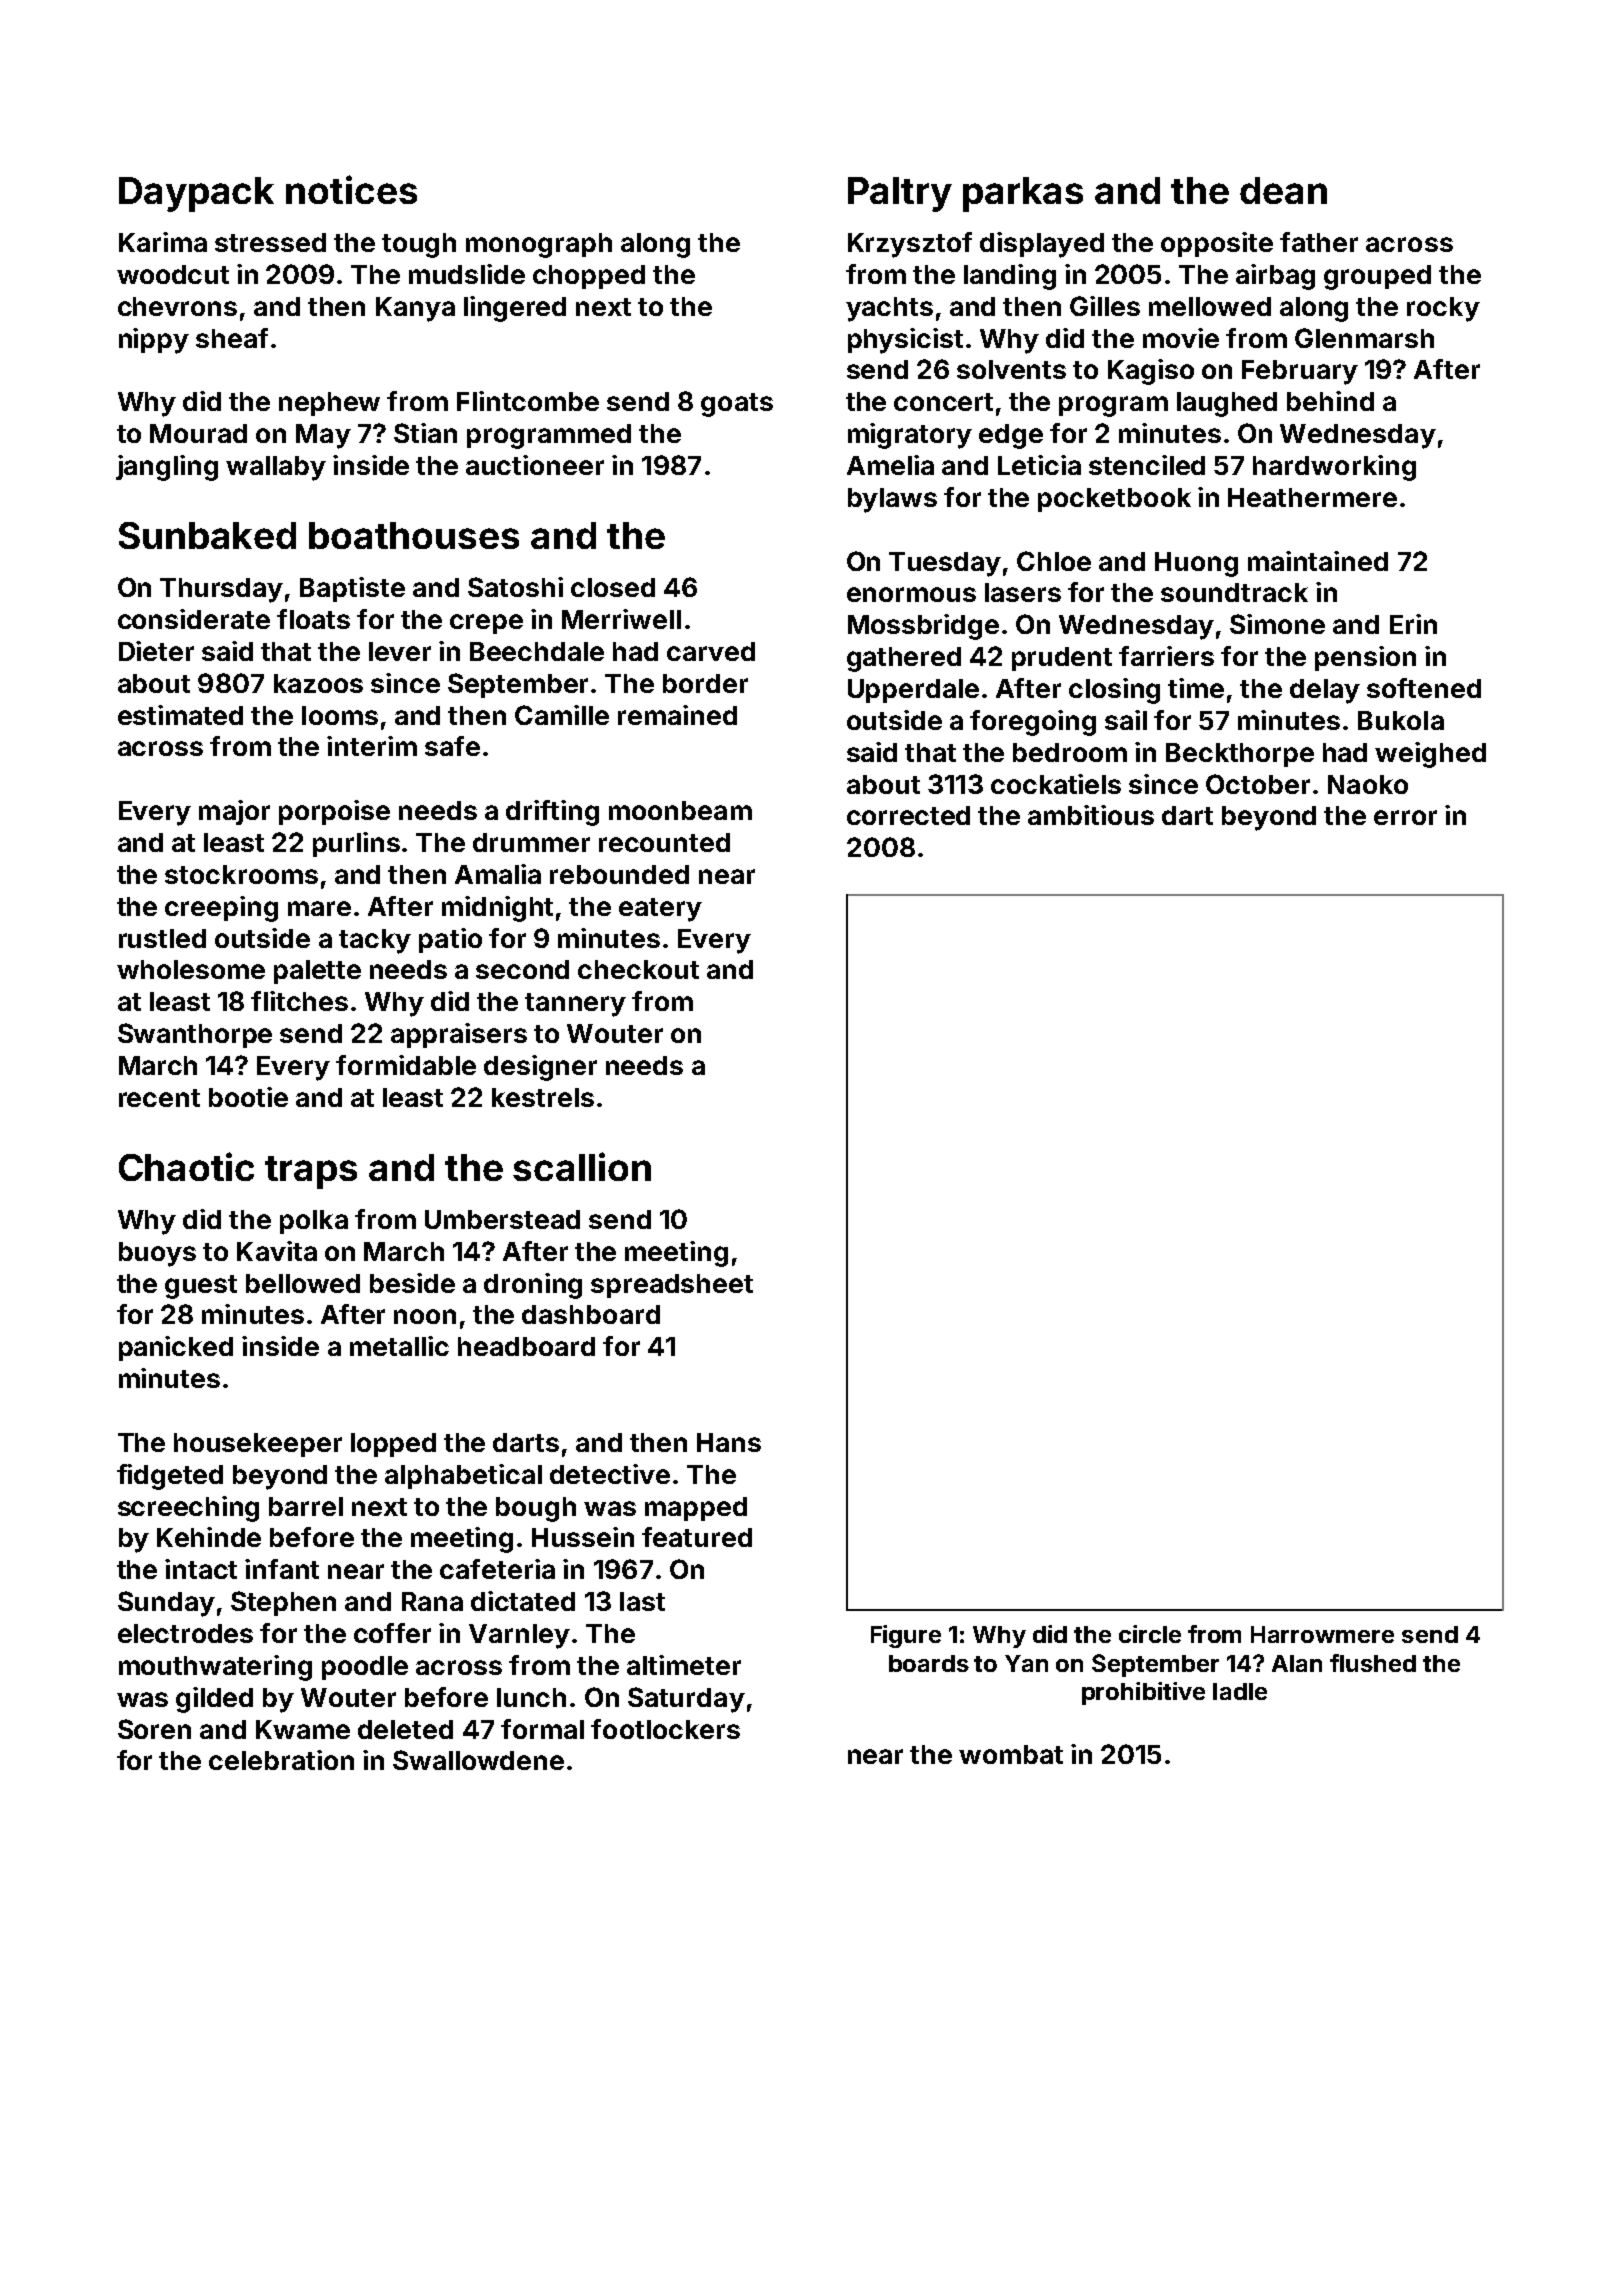  What do you see at coordinates (463, 1476) in the document?
I see `alphabetical` at bounding box center [463, 1476].
